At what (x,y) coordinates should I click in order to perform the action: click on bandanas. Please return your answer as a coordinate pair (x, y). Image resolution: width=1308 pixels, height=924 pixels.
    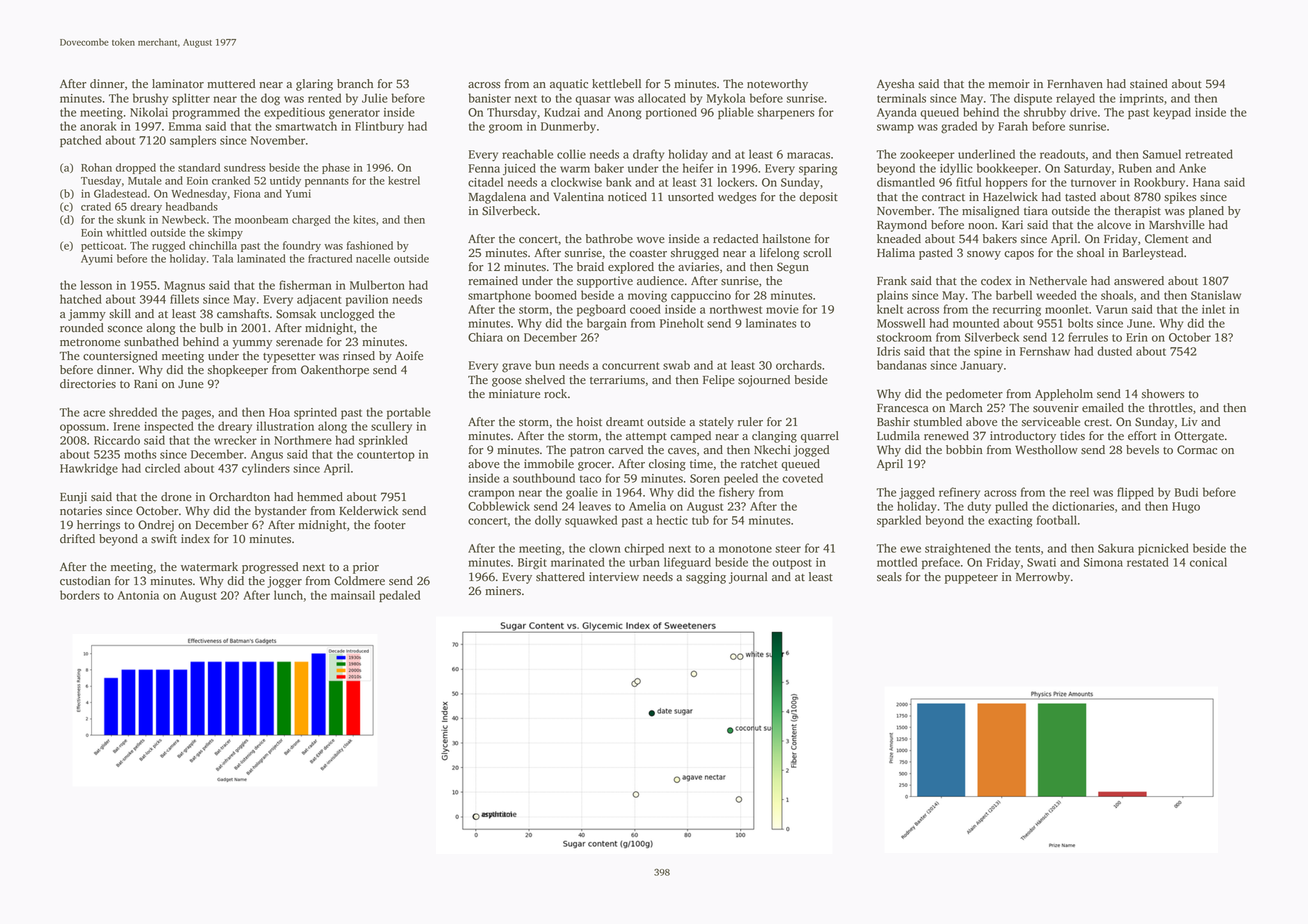
    Looking at the image, I should click on (902, 365).
